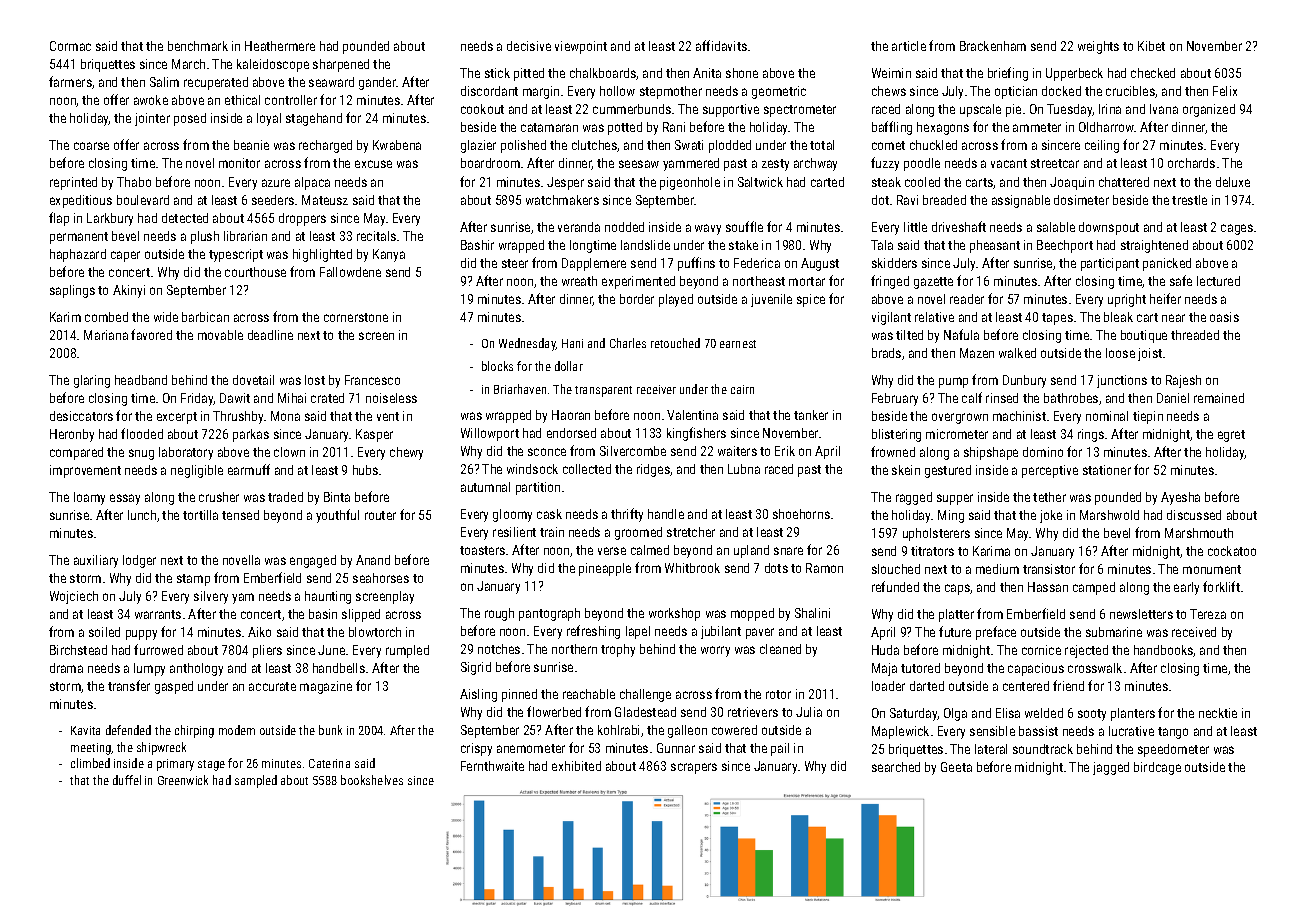 This screenshot has width=1308, height=924. Describe the element at coordinates (70, 46) in the screenshot. I see `Cormac` at that location.
